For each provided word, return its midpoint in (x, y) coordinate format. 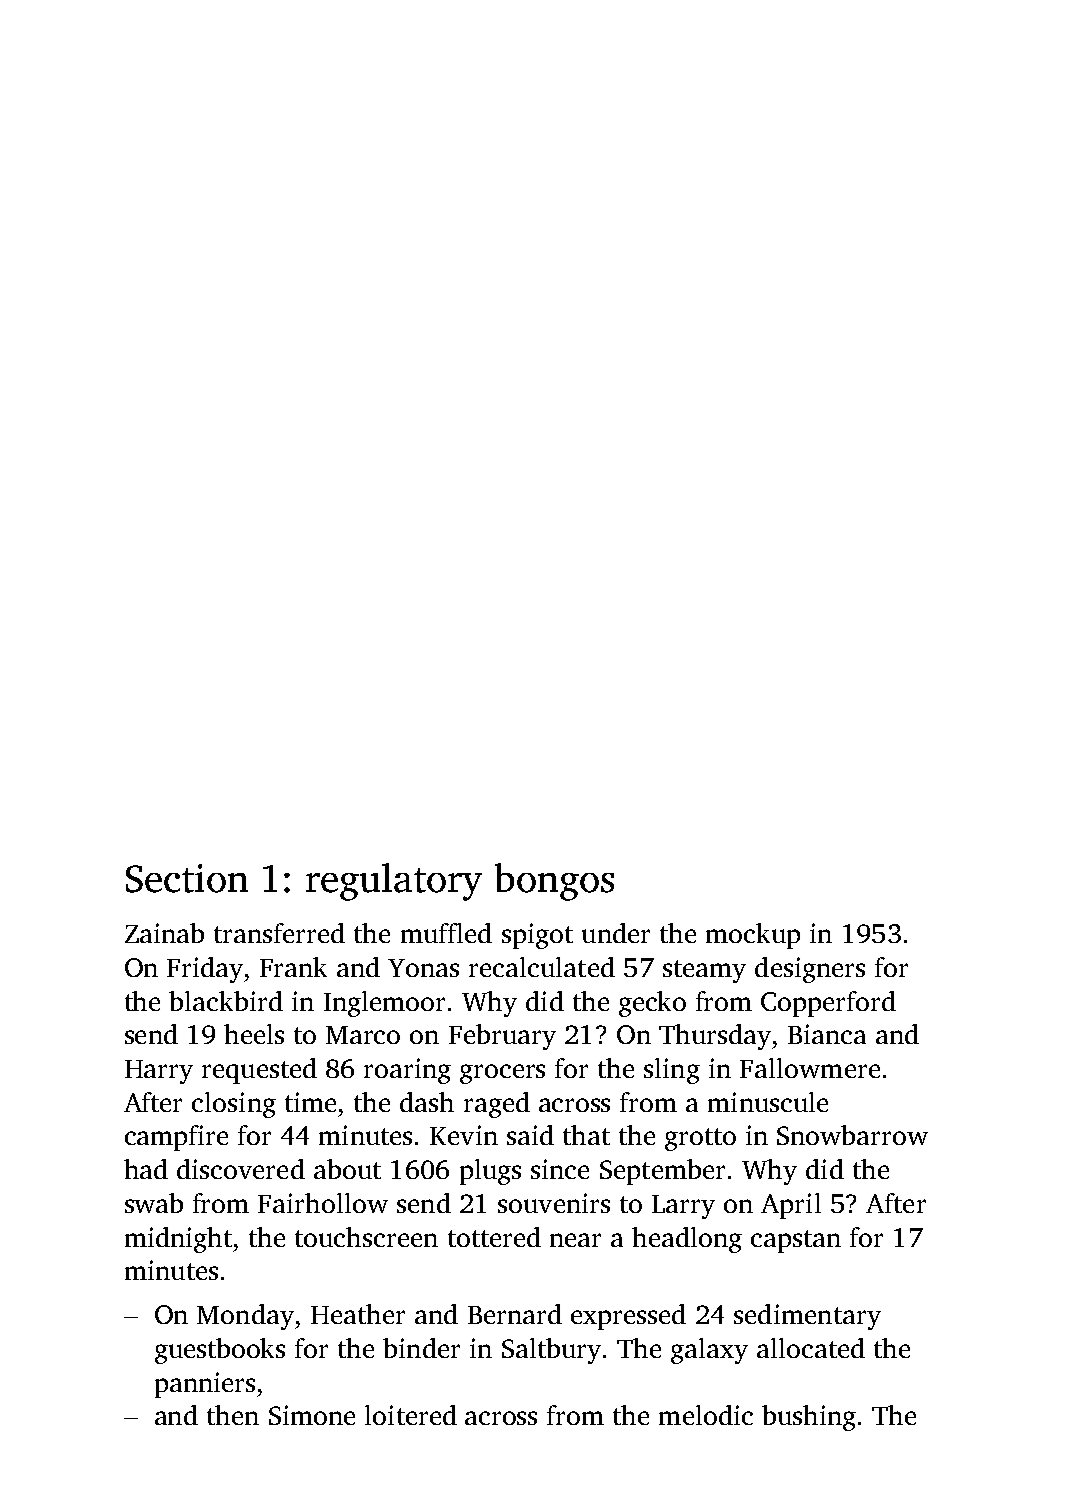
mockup (753, 936)
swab (154, 1203)
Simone (312, 1415)
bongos (554, 882)
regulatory (394, 882)
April (791, 1206)
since (560, 1169)
